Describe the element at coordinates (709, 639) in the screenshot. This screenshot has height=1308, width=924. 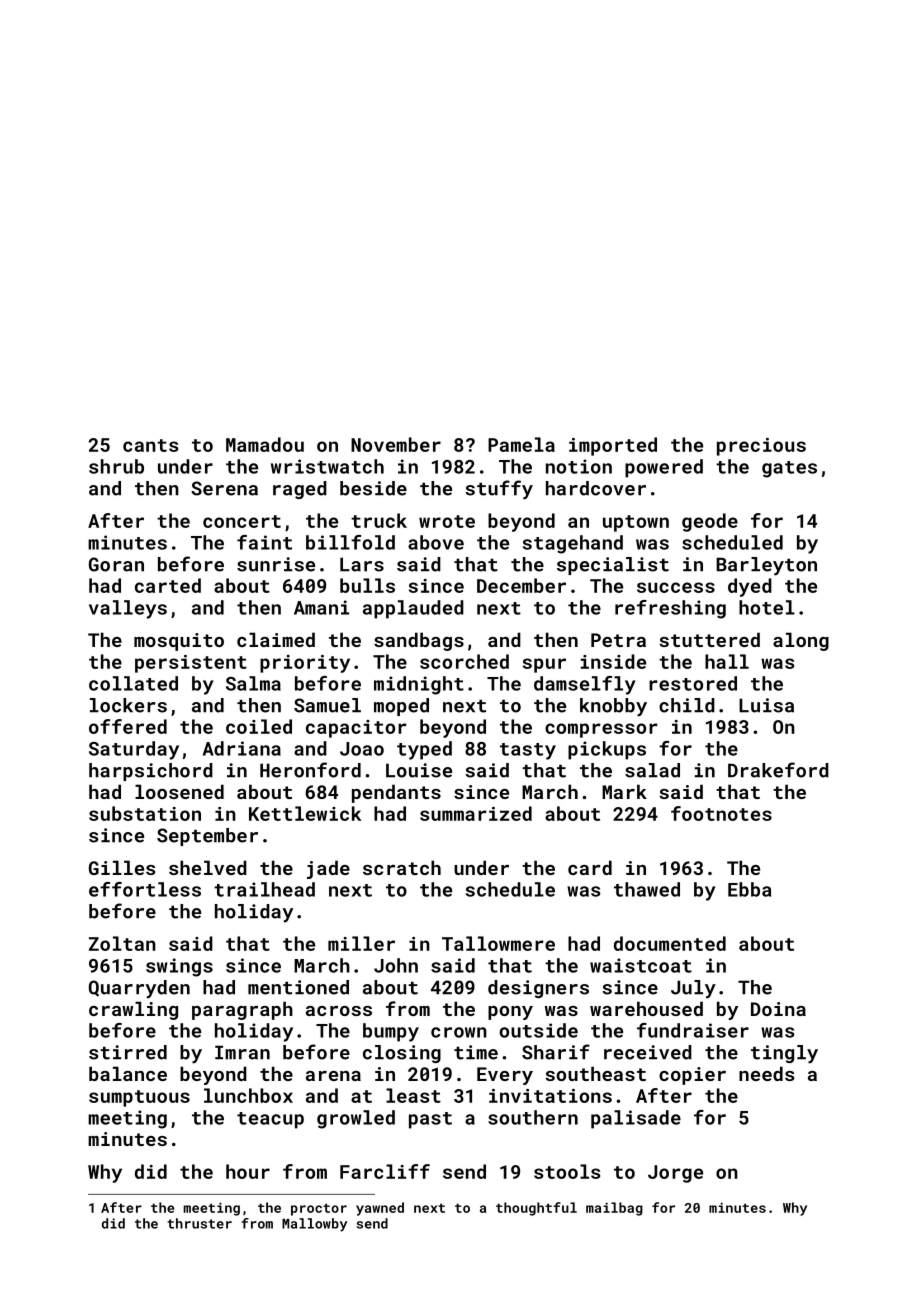
I see `stuttered` at that location.
